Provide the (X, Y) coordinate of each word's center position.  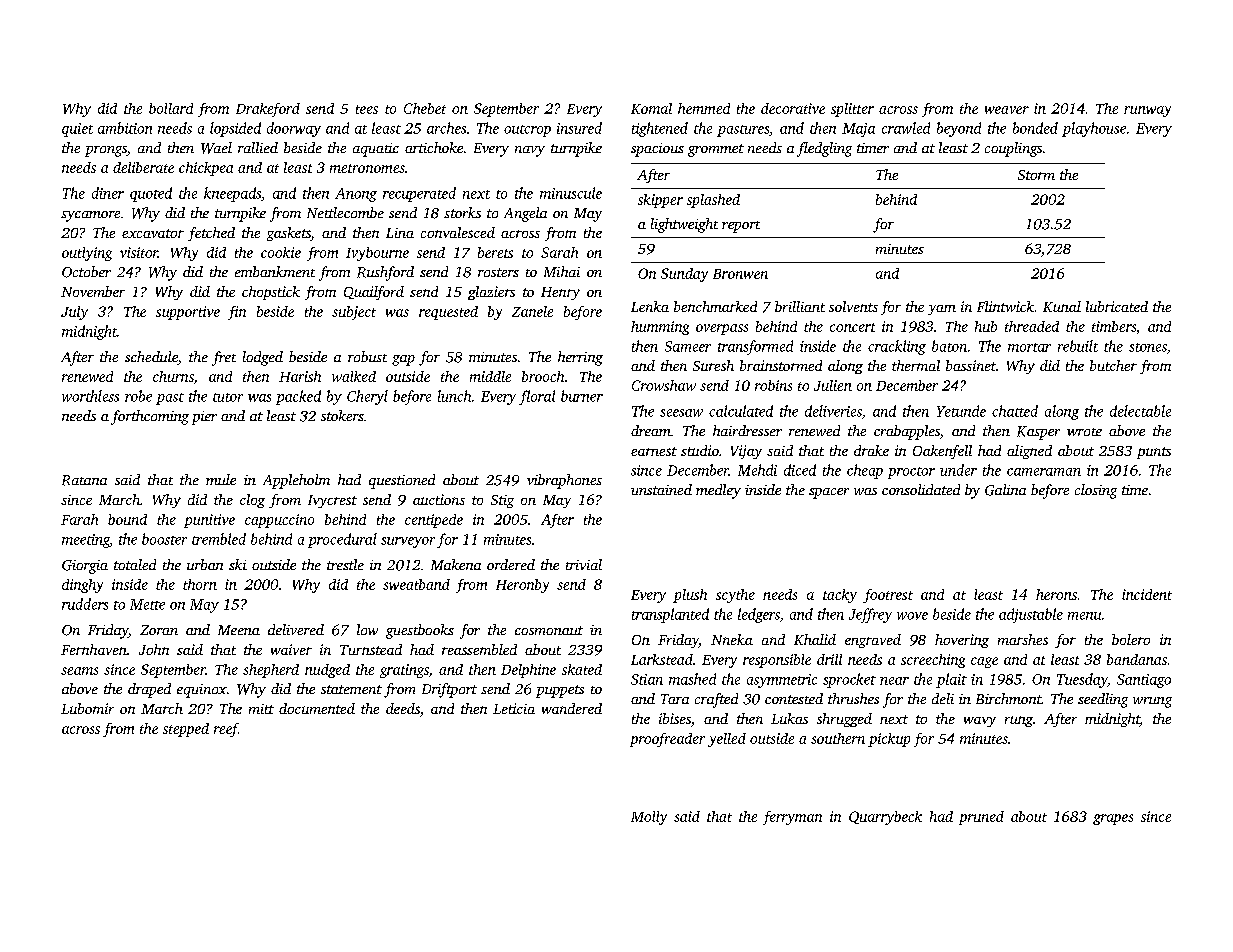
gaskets (289, 234)
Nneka (732, 639)
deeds (403, 708)
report (741, 227)
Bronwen (740, 274)
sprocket (849, 680)
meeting (86, 541)
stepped (186, 730)
